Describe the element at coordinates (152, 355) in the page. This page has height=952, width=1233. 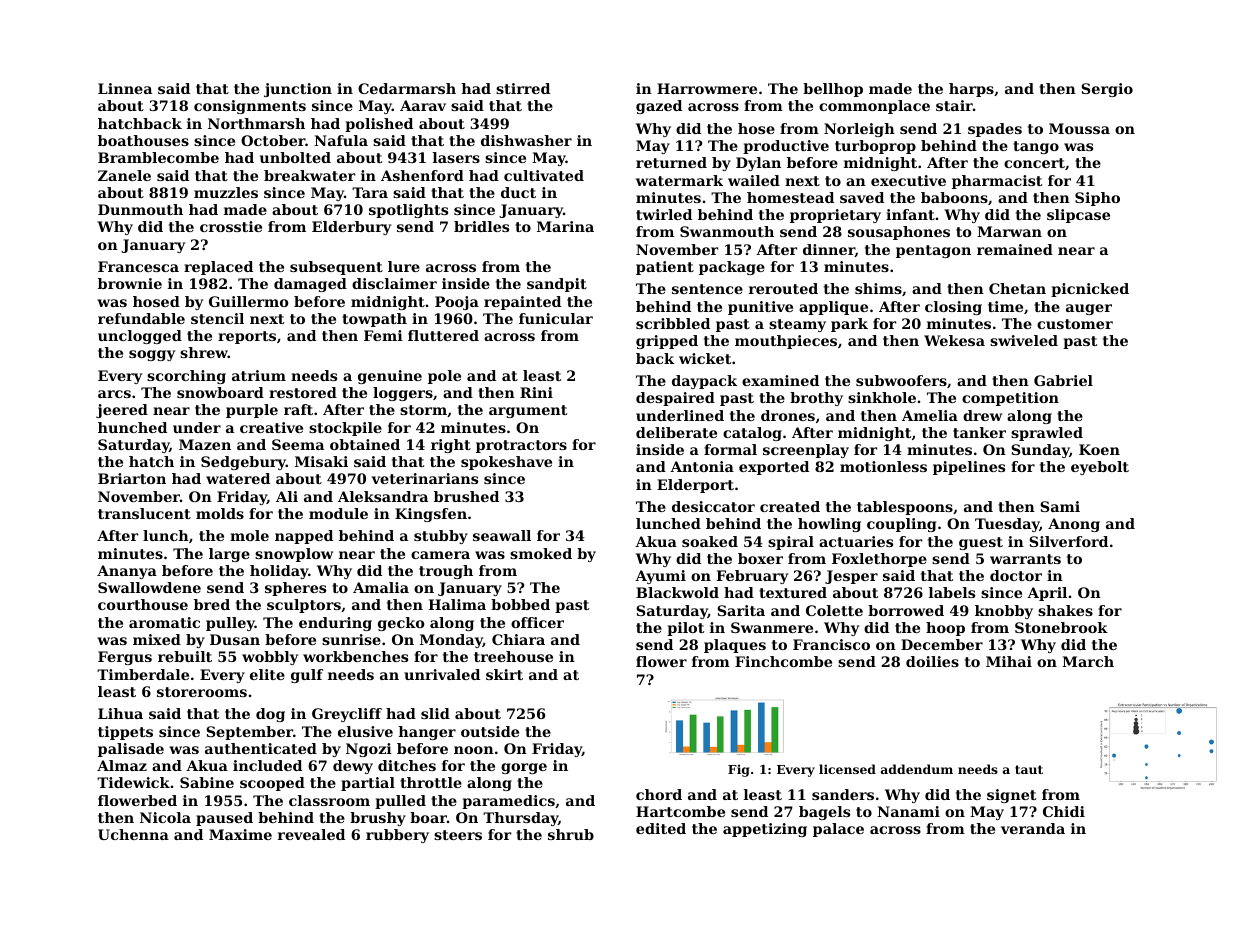
I see `soggy` at that location.
